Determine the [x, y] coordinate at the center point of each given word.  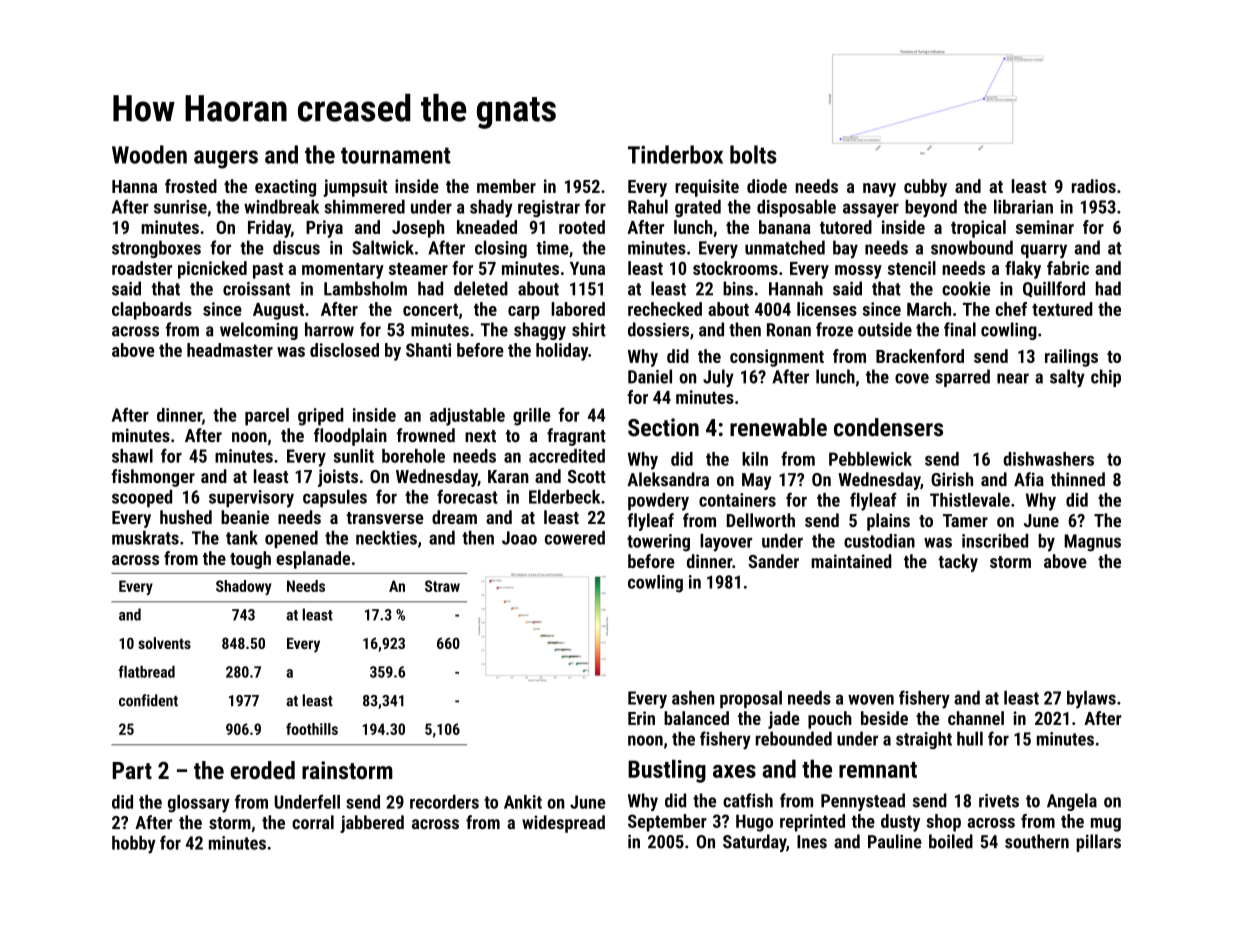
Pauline [895, 841]
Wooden [149, 154]
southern [1037, 841]
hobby [134, 845]
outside [885, 329]
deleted [481, 288]
